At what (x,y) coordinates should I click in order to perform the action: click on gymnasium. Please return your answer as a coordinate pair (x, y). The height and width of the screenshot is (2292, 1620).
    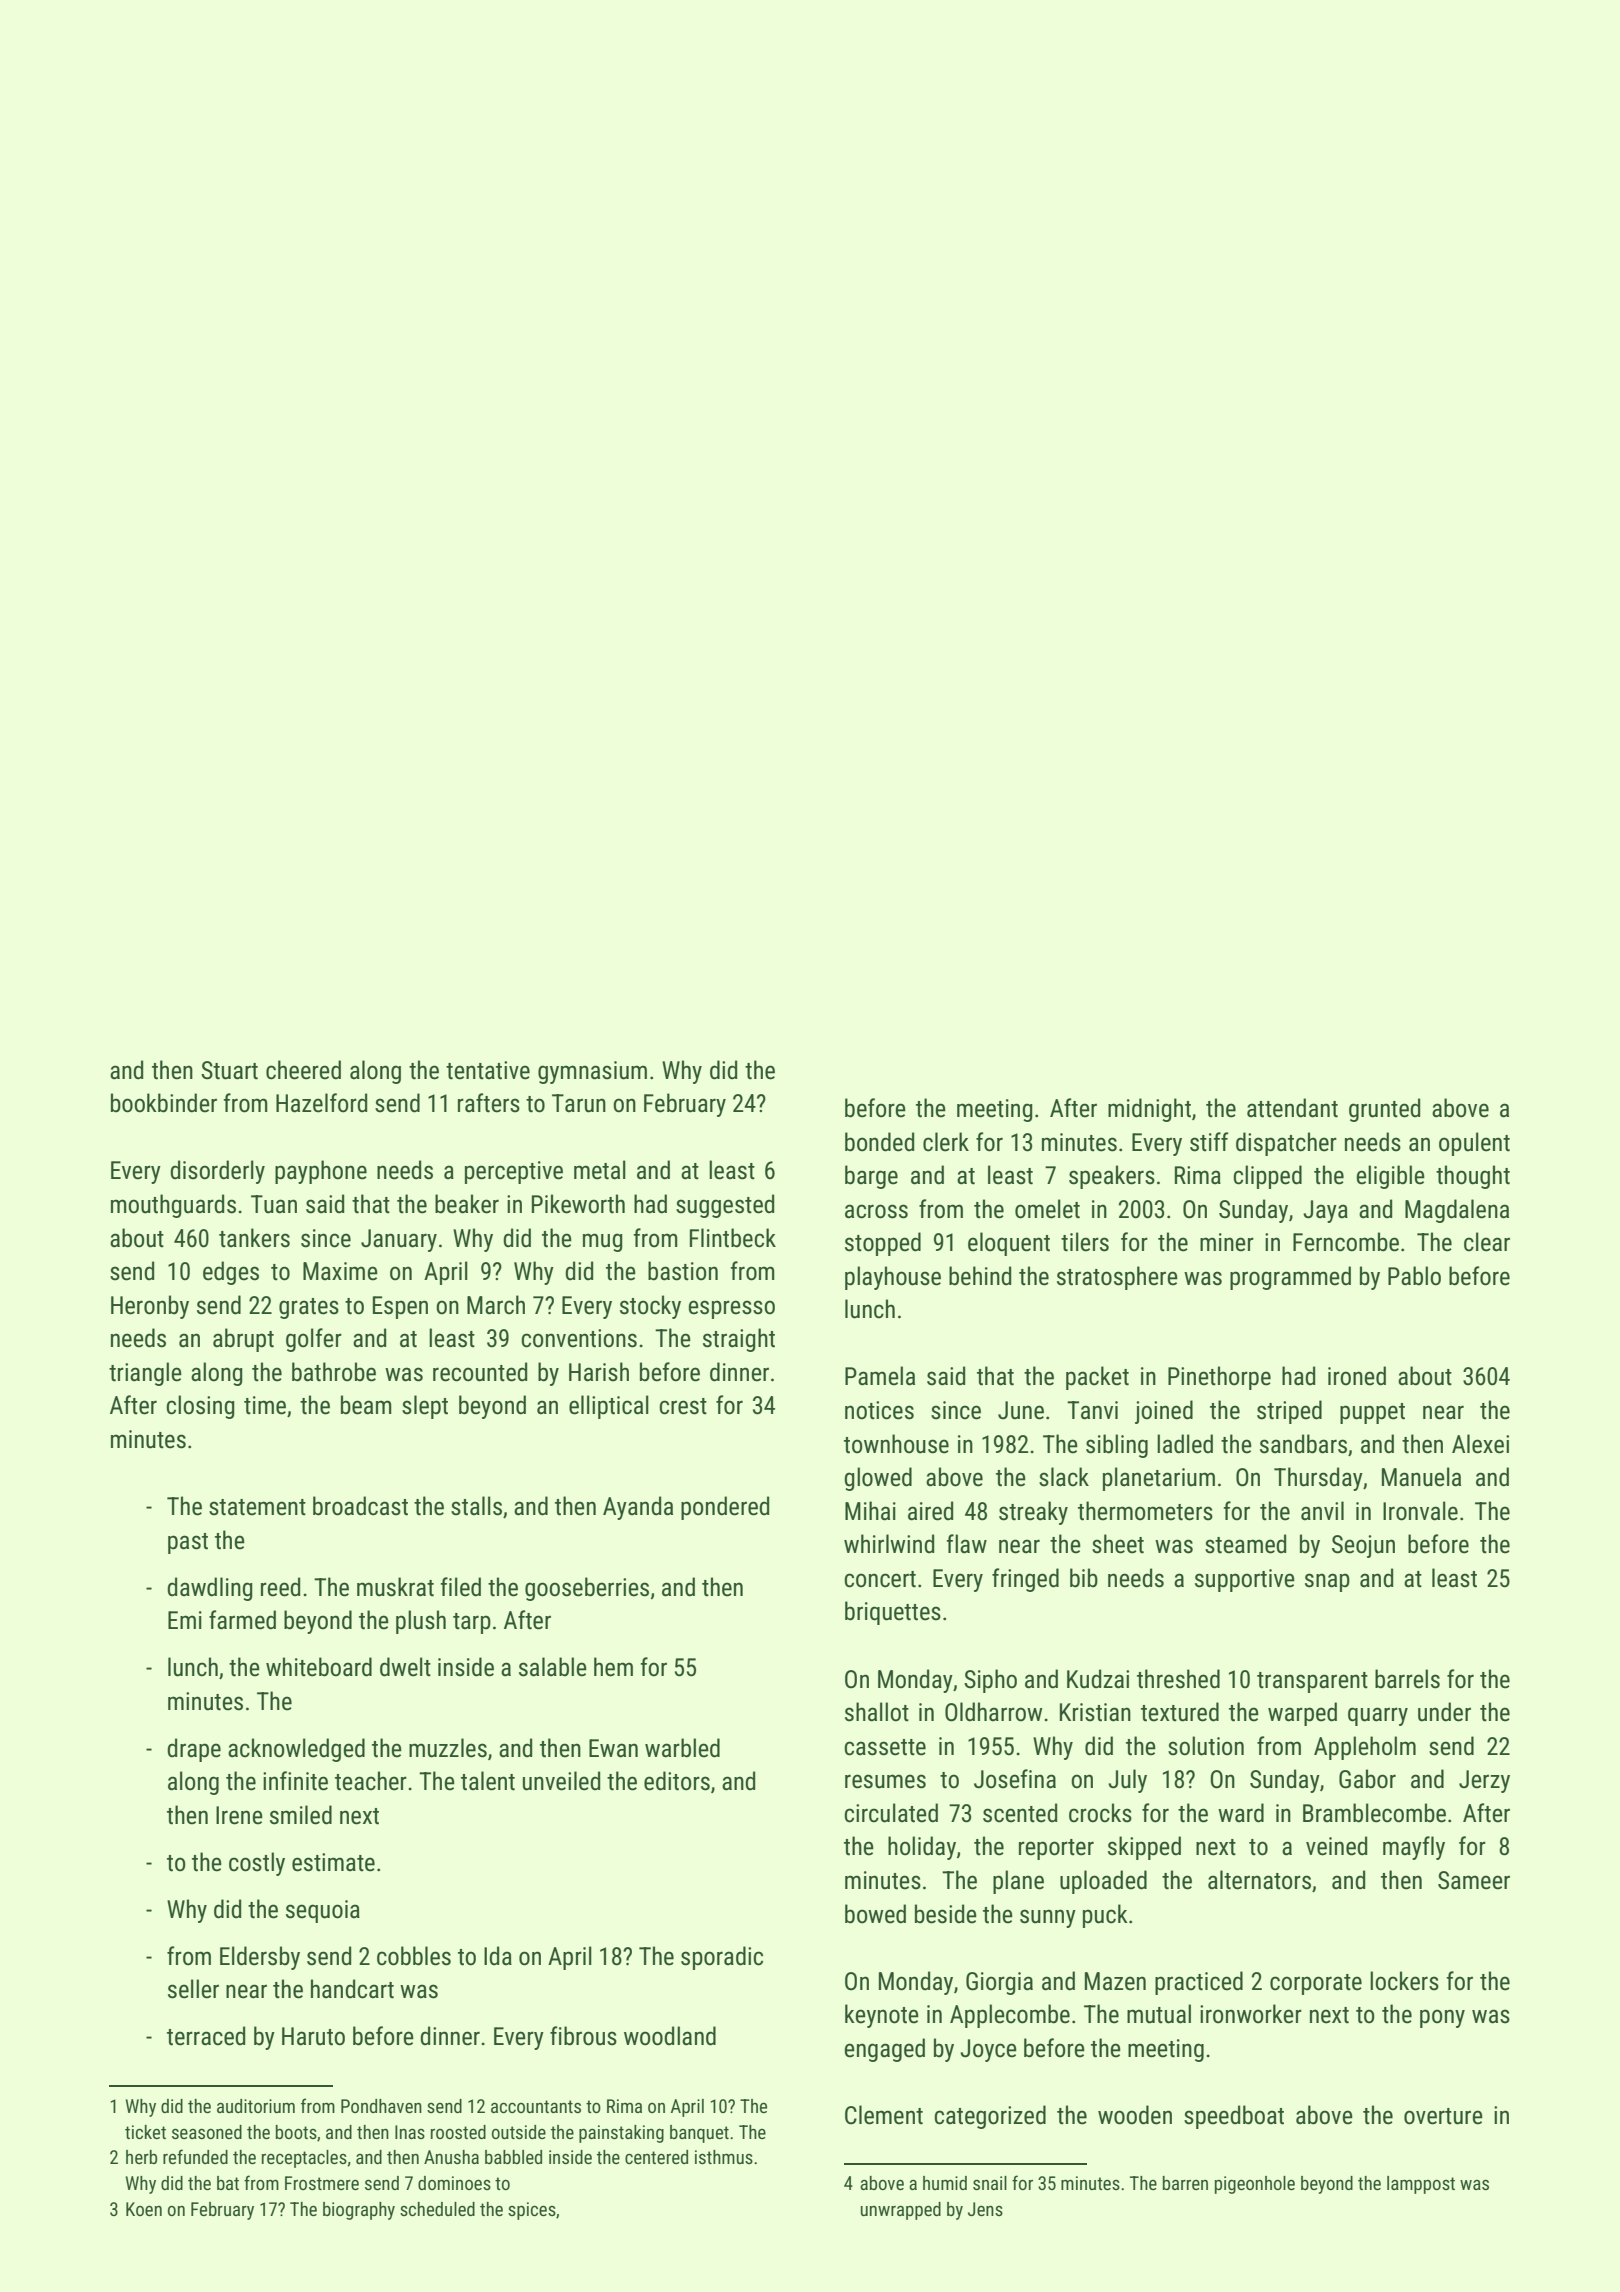
    Looking at the image, I should click on (592, 1072).
